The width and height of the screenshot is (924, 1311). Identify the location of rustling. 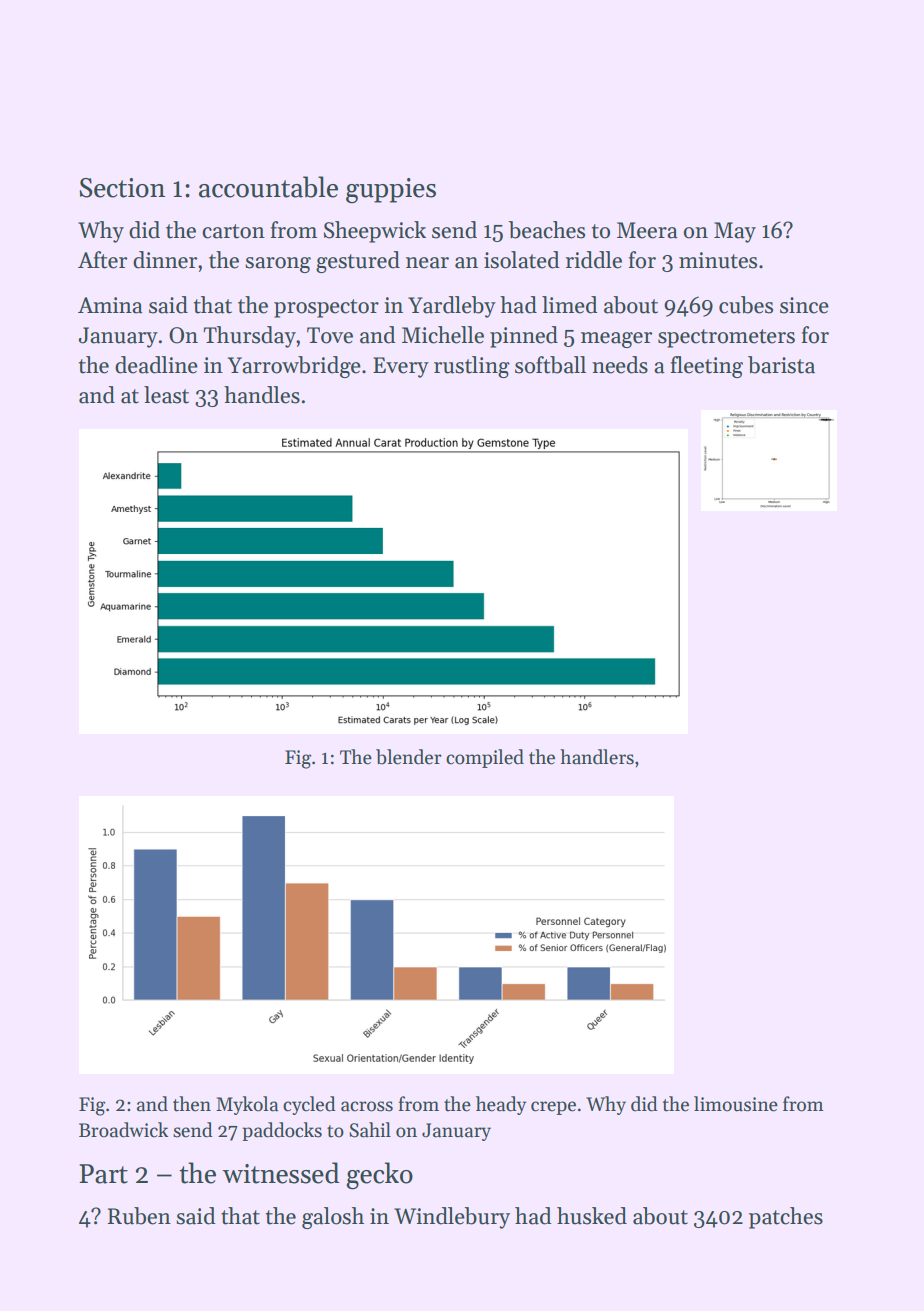
(472, 367).
